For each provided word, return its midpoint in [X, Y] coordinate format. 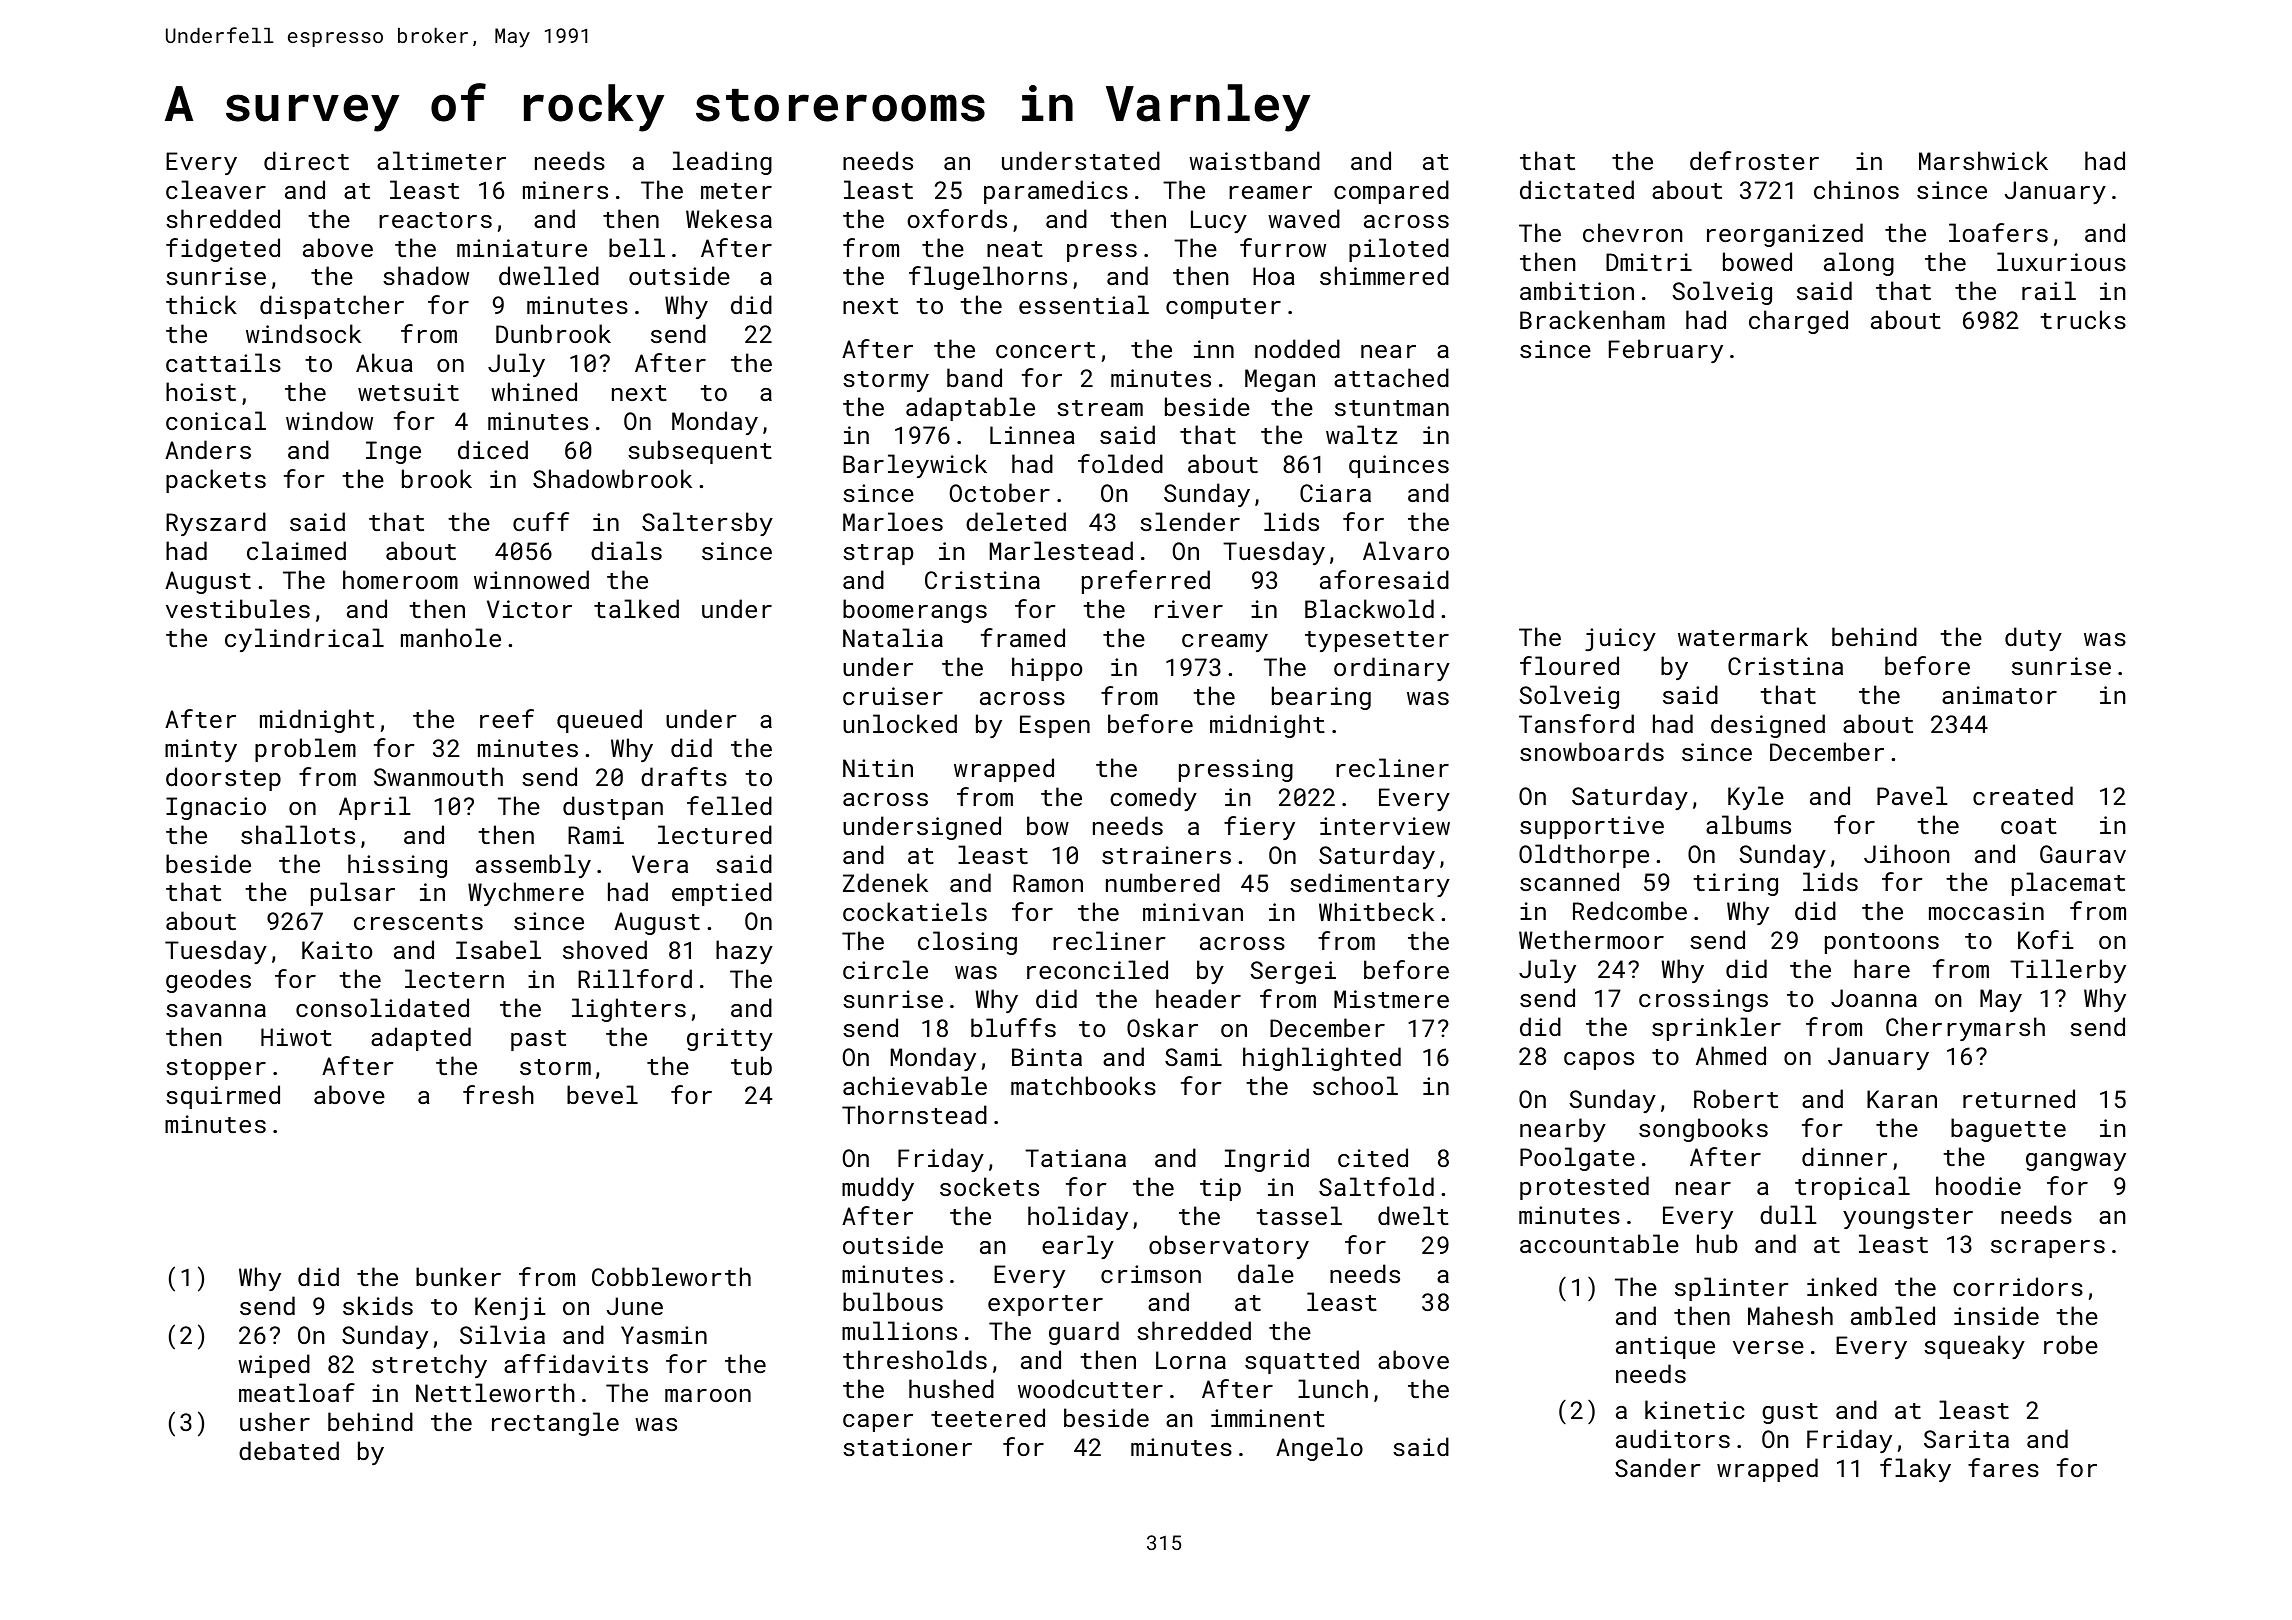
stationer [907, 1447]
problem [305, 750]
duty [2033, 639]
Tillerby [2068, 971]
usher [275, 1421]
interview [1385, 826]
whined [534, 391]
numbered [1163, 882]
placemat [2068, 884]
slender [1190, 521]
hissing [397, 866]
